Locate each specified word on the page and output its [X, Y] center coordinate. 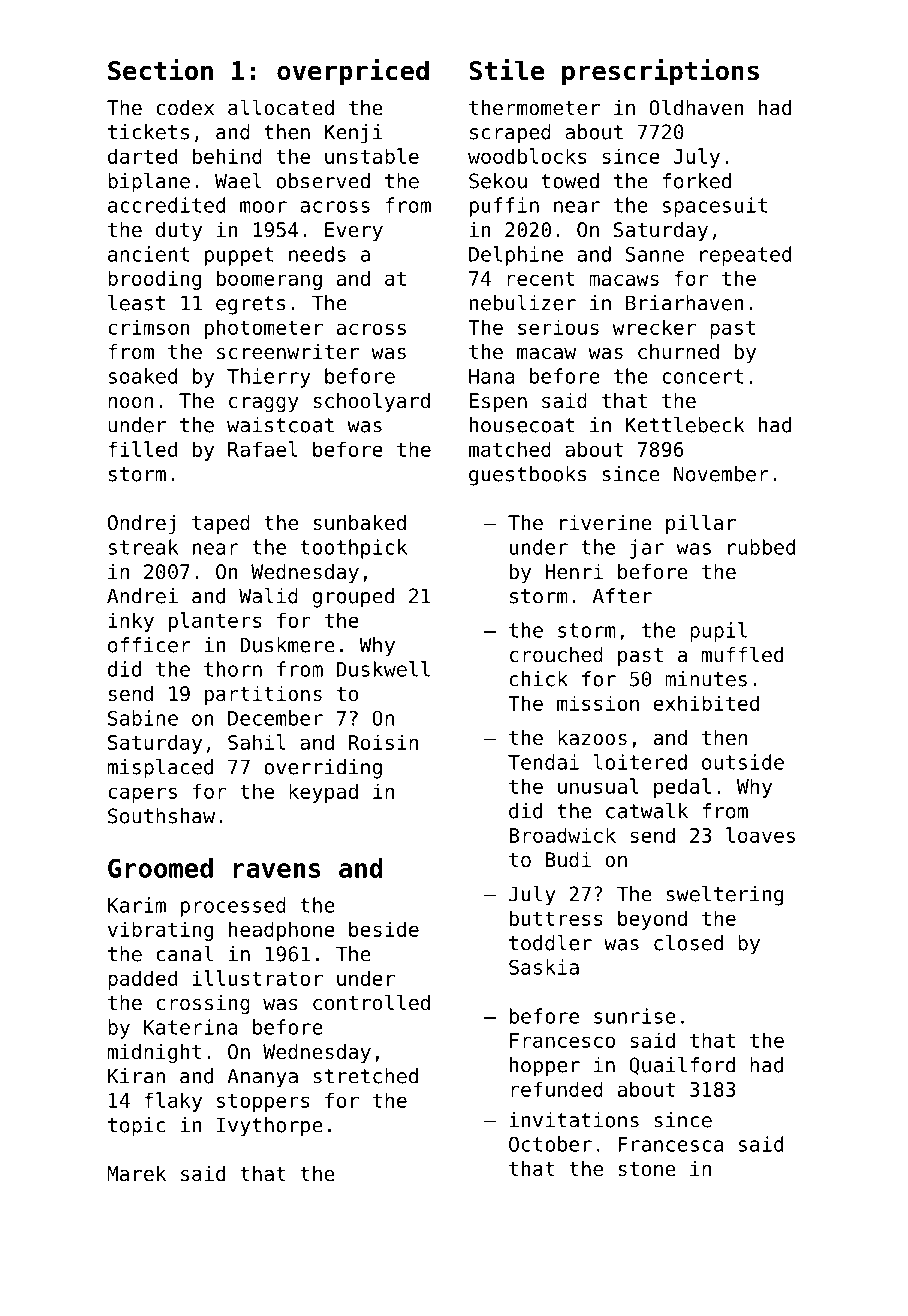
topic [136, 1127]
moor [263, 207]
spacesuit [715, 207]
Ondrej [141, 524]
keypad [323, 793]
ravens [277, 870]
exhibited [706, 703]
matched [510, 449]
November [721, 474]
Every [354, 231]
